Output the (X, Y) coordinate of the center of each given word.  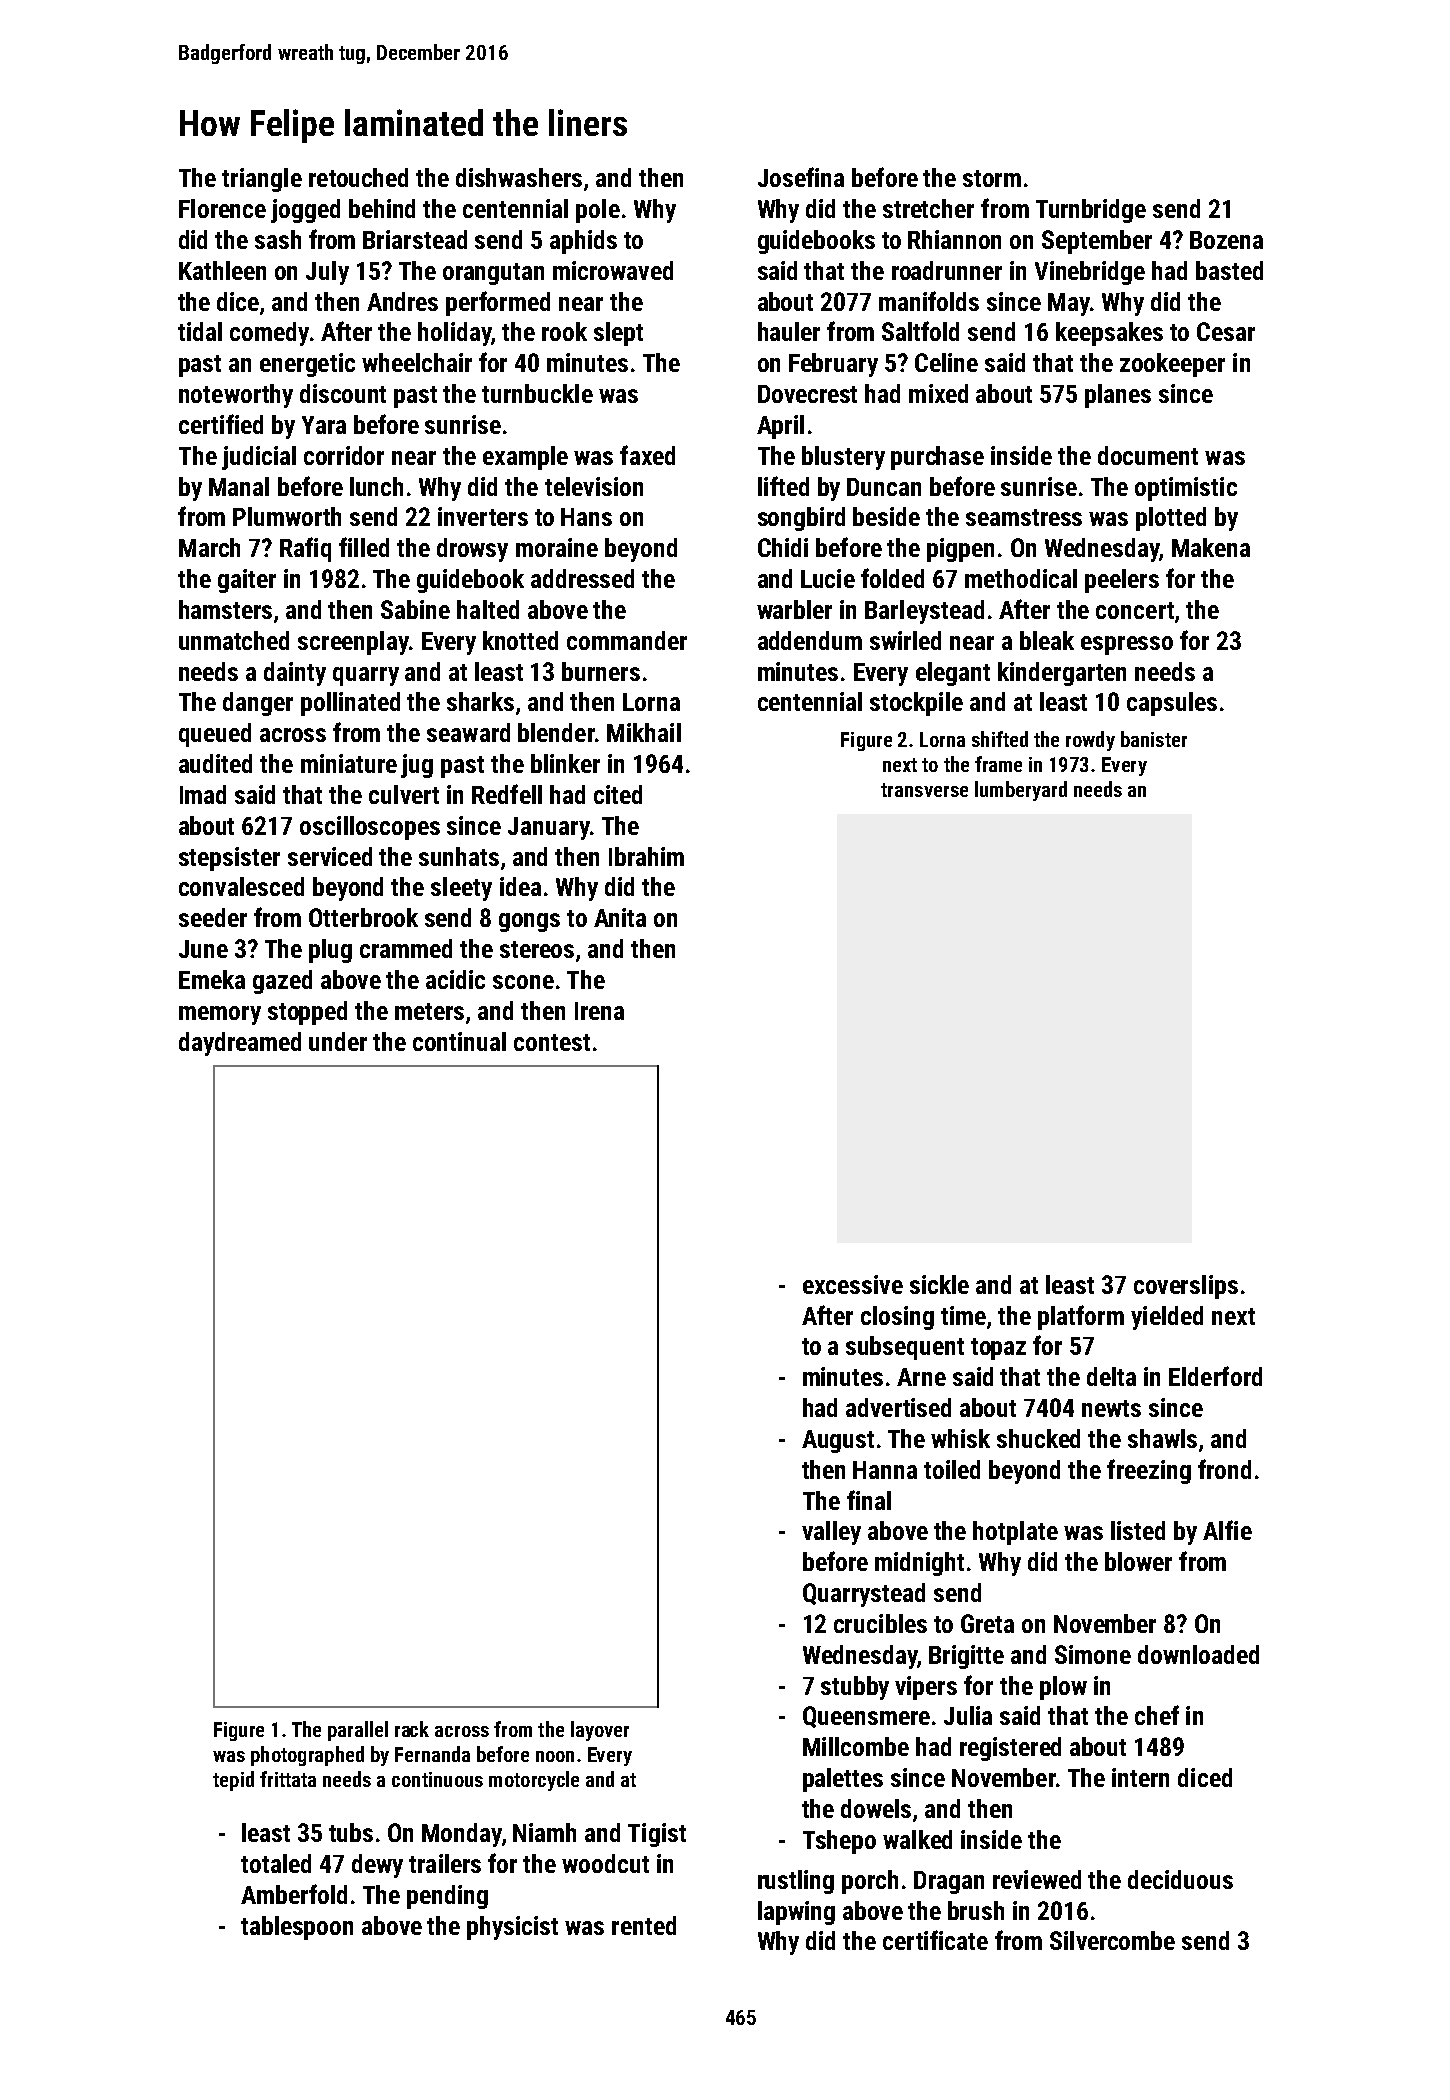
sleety (461, 889)
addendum (810, 640)
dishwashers (519, 177)
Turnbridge (1091, 211)
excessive (853, 1284)
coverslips (1186, 1287)
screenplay (353, 643)
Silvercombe (1112, 1940)
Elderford (1215, 1376)
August (838, 1441)
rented (644, 1925)
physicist (512, 1928)
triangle (262, 180)
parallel (358, 1731)
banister (1154, 739)
